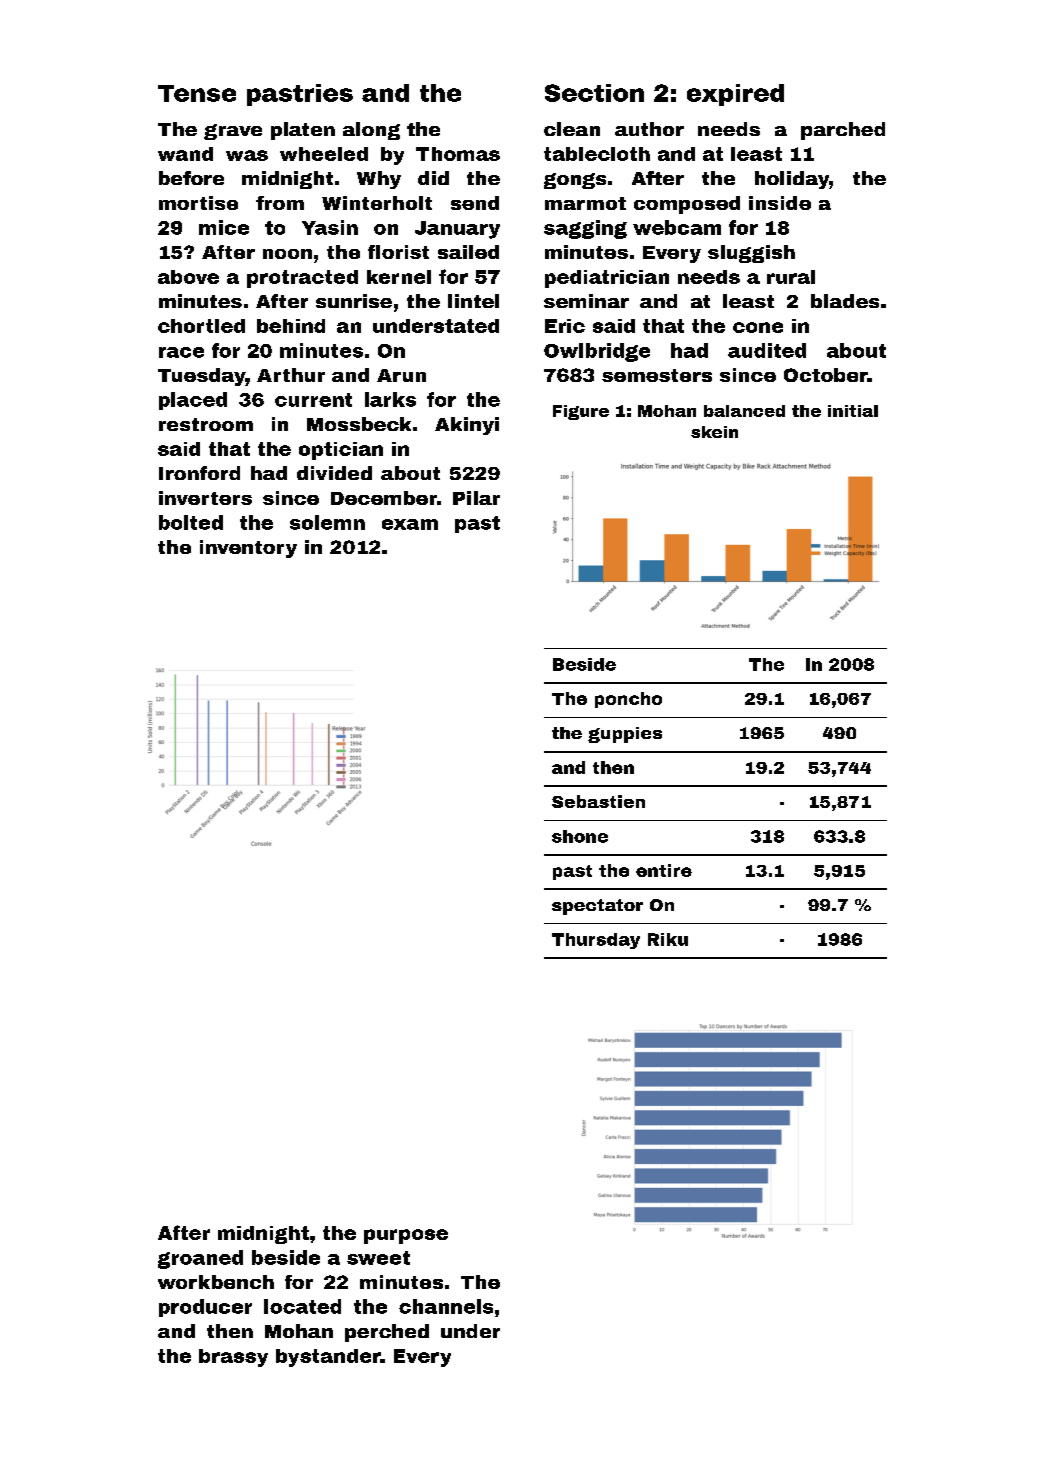 Image resolution: width=1044 pixels, height=1483 pixels. I want to click on optician, so click(341, 451).
